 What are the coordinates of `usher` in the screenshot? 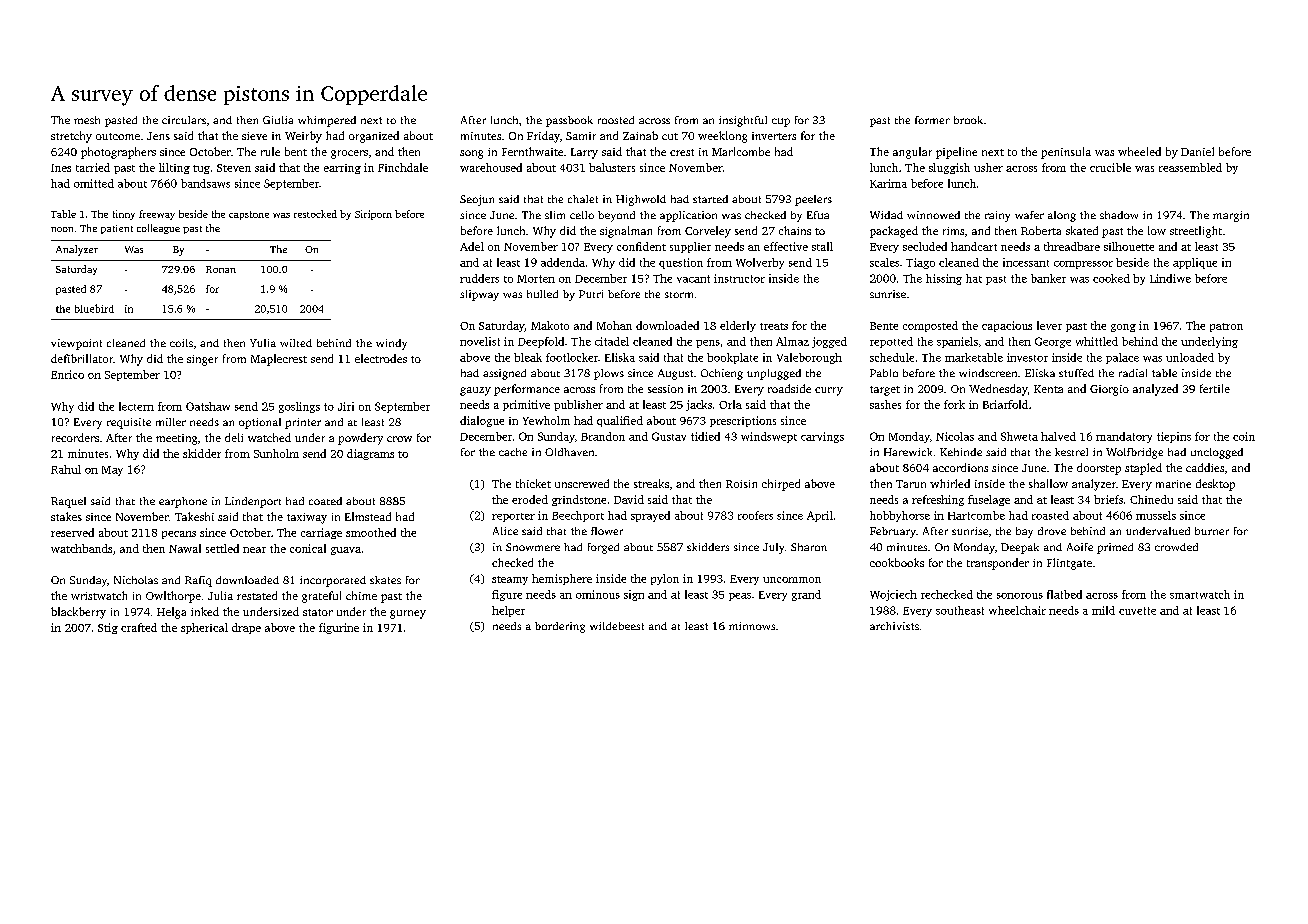 It's located at (988, 167).
